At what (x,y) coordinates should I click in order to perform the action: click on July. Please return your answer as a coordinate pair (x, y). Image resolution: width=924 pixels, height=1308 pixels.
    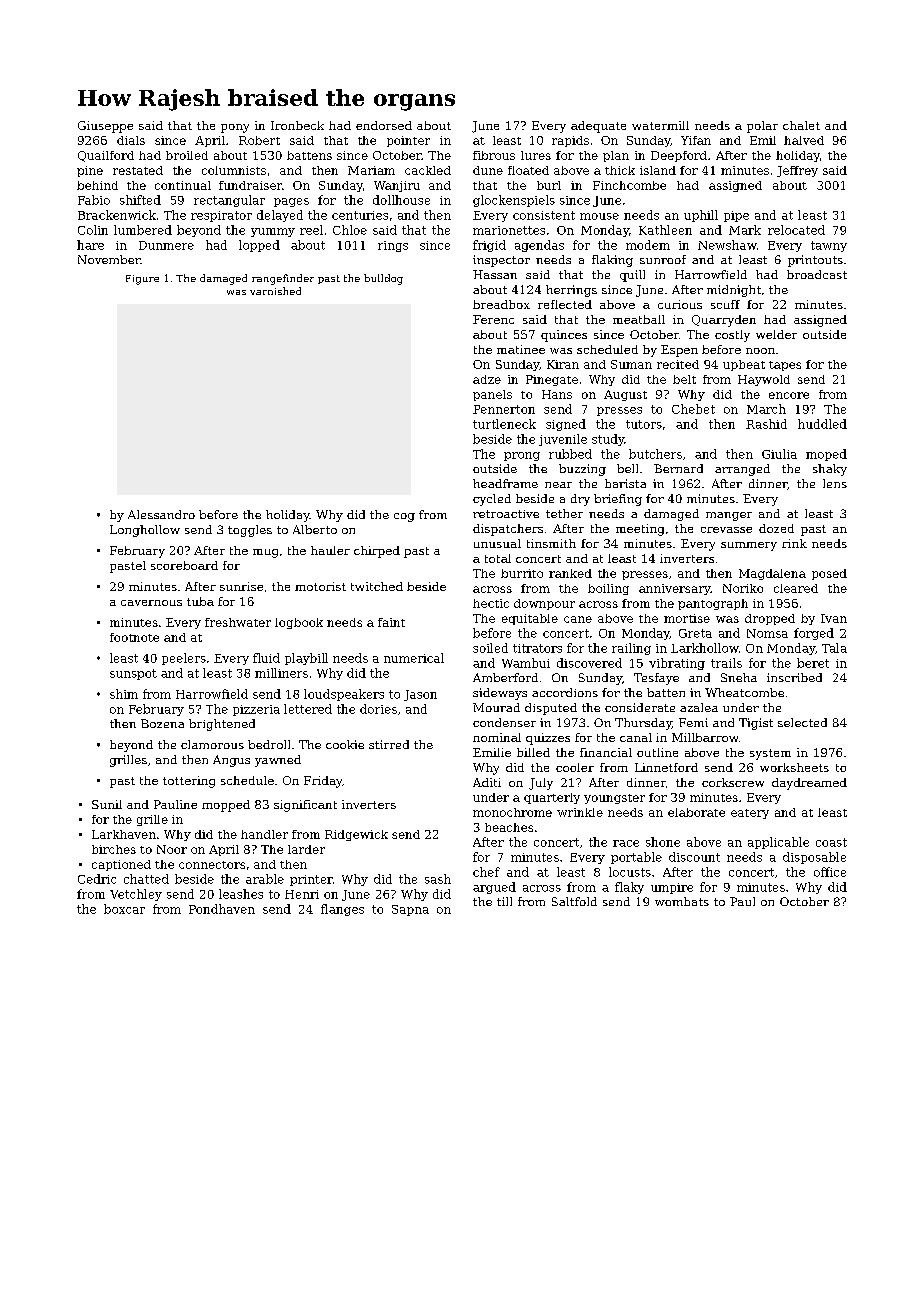
    Looking at the image, I should click on (541, 784).
